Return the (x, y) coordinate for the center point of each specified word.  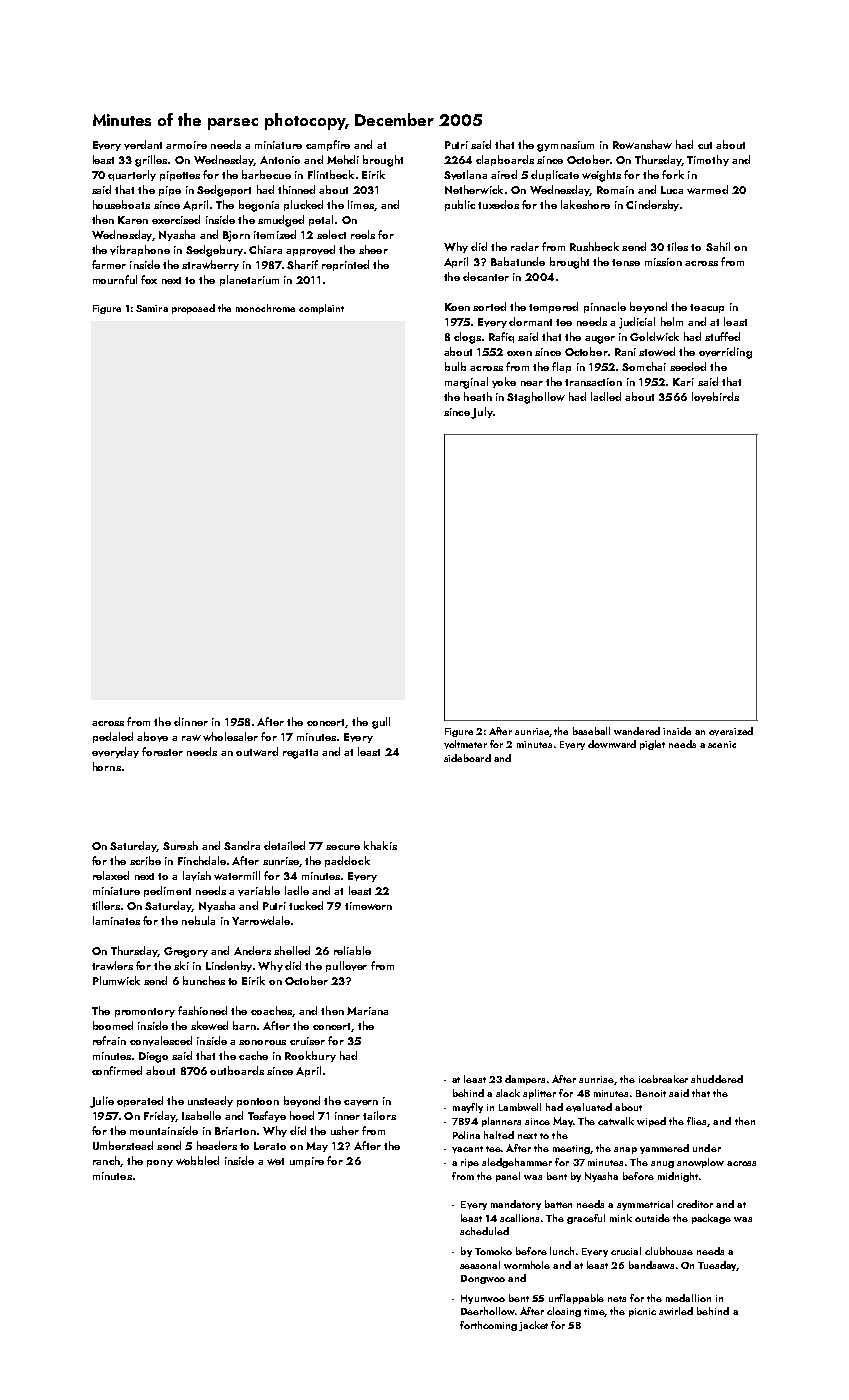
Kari (683, 382)
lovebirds (715, 397)
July (481, 413)
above (152, 737)
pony (160, 1163)
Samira (152, 308)
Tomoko (493, 1251)
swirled (676, 1311)
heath (478, 396)
